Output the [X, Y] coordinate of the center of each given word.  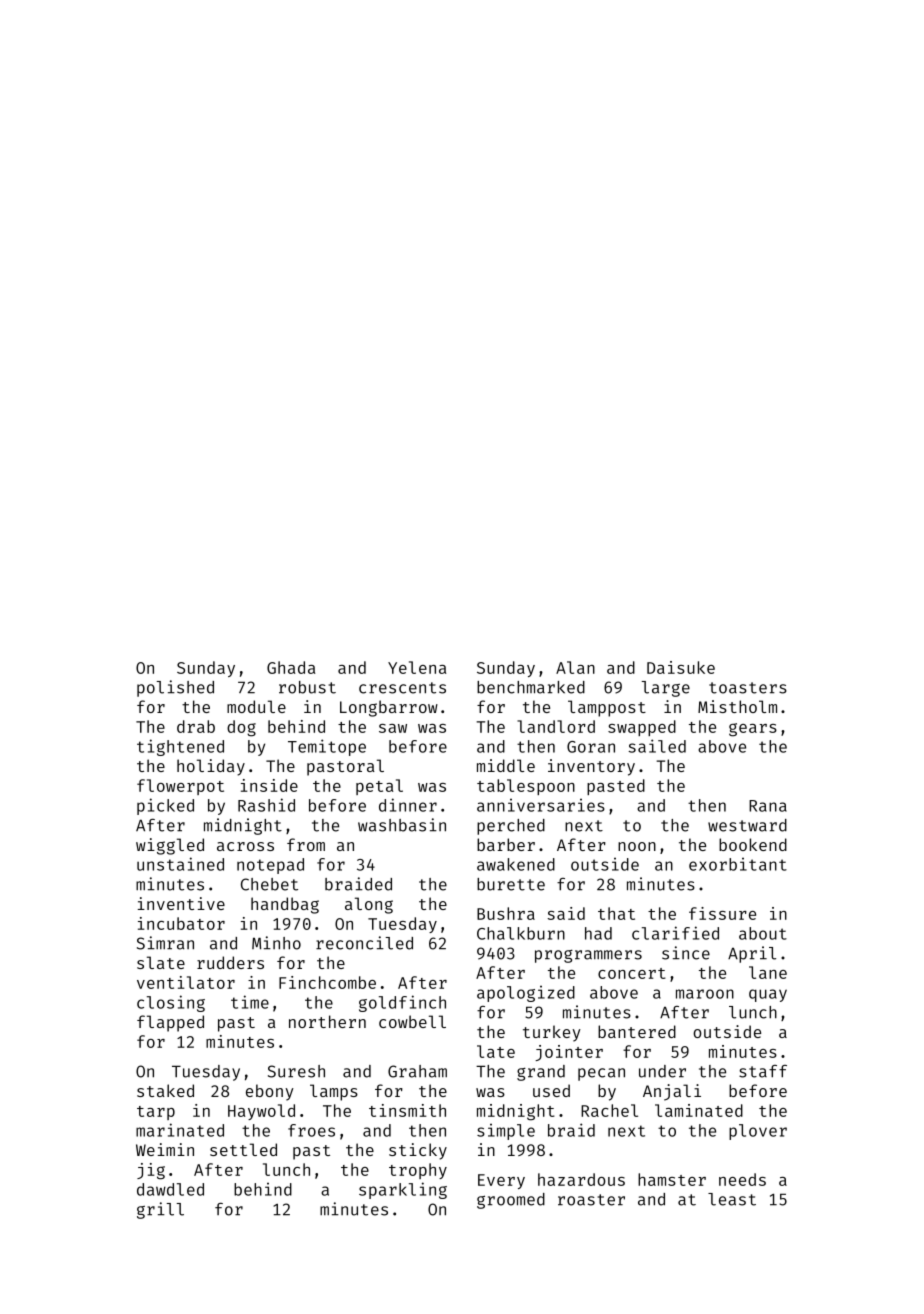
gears [753, 730]
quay [768, 995]
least [732, 1199]
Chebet [269, 884]
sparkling [403, 1190]
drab [196, 726]
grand [541, 1073]
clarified [675, 933]
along [369, 905]
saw [393, 728]
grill [160, 1210]
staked [165, 1090]
